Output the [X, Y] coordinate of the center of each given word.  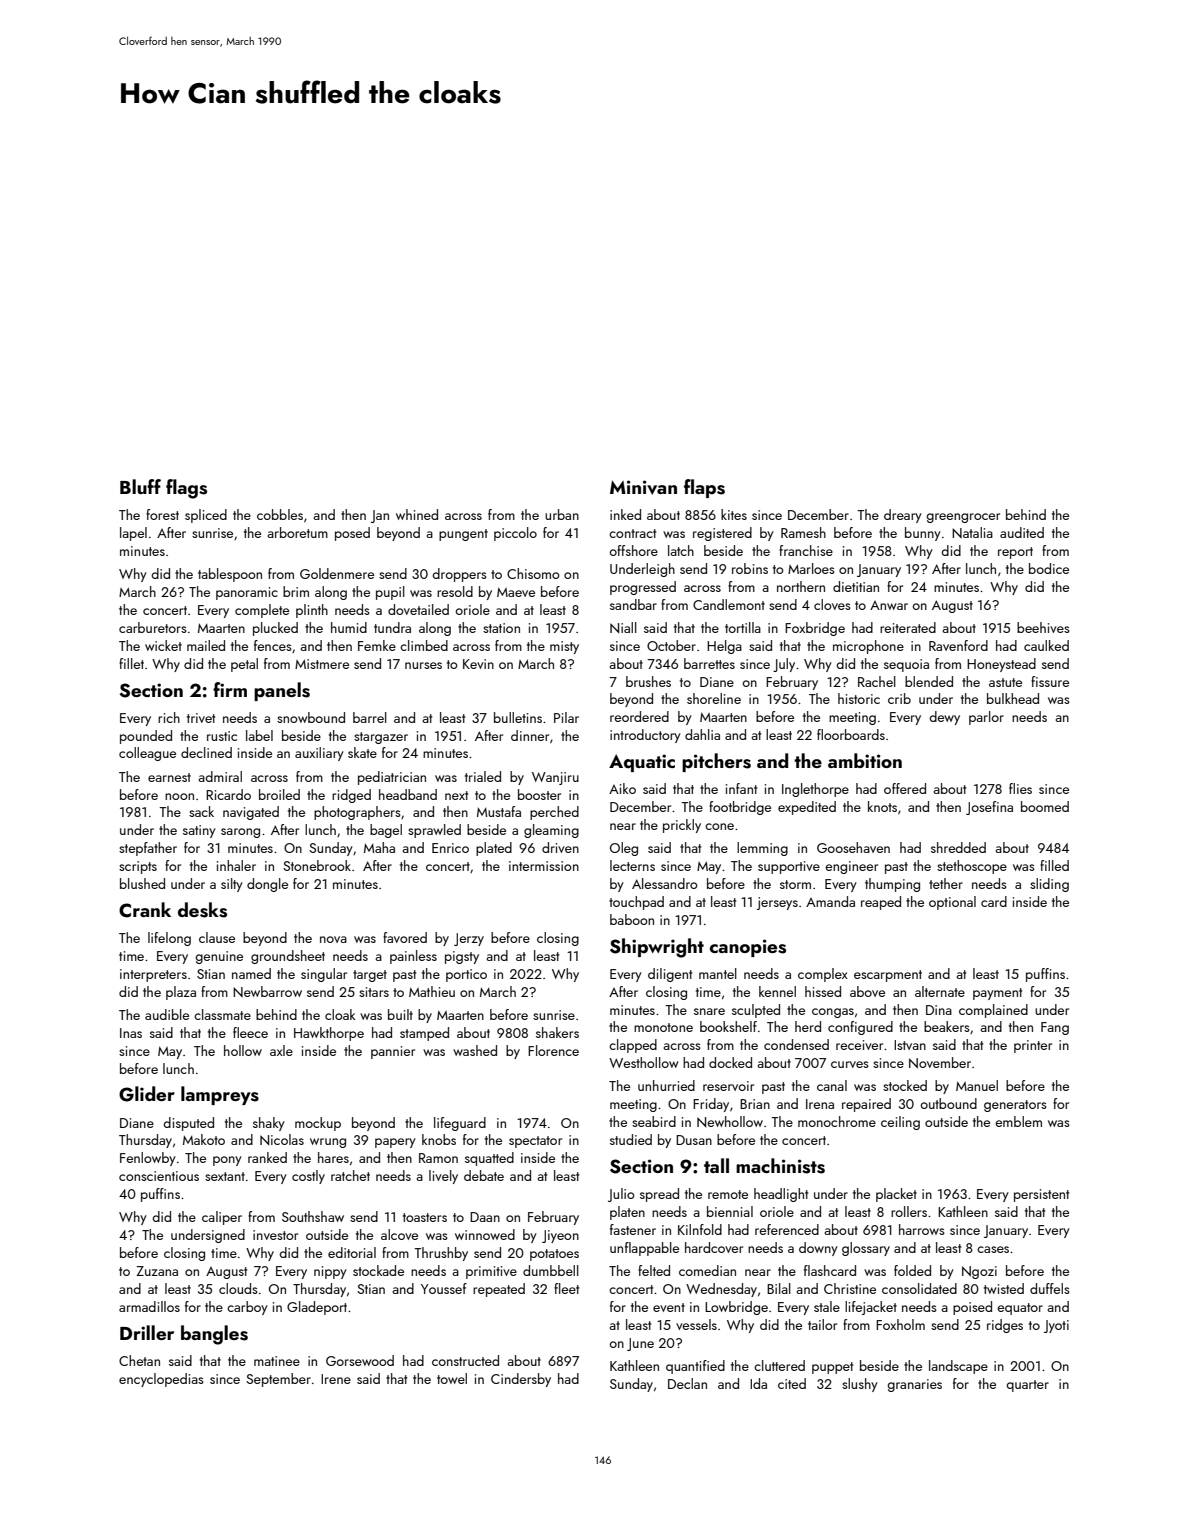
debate [484, 1175]
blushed [142, 883]
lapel [133, 534]
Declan [687, 1383]
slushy [860, 1385]
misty [564, 647]
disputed [188, 1124]
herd [808, 1026]
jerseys [777, 903]
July [784, 665]
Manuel [977, 1085]
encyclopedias [161, 1380]
